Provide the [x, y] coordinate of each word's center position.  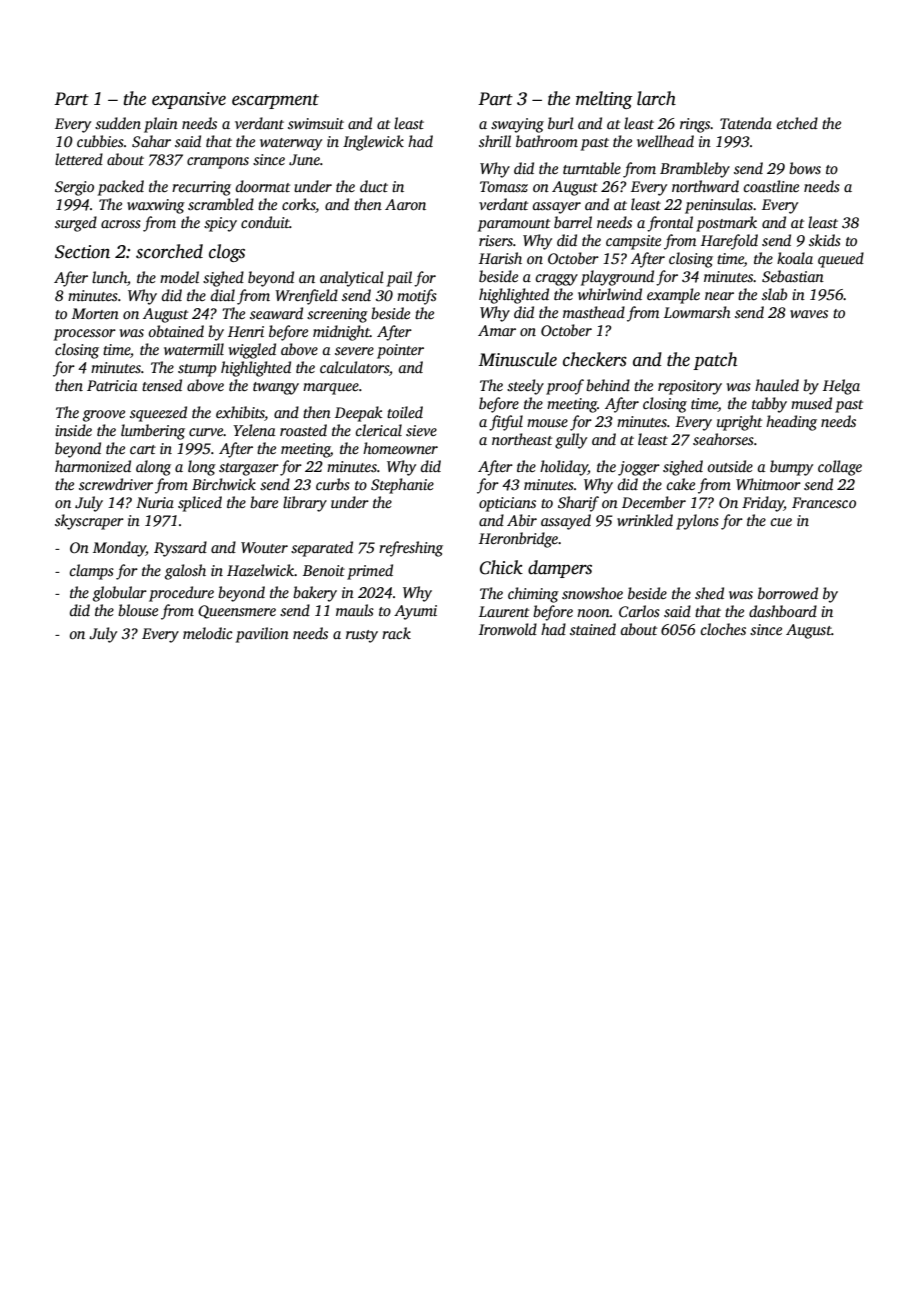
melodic [208, 633]
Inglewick [373, 143]
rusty [362, 636]
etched [797, 123]
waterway [291, 144]
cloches [723, 629]
